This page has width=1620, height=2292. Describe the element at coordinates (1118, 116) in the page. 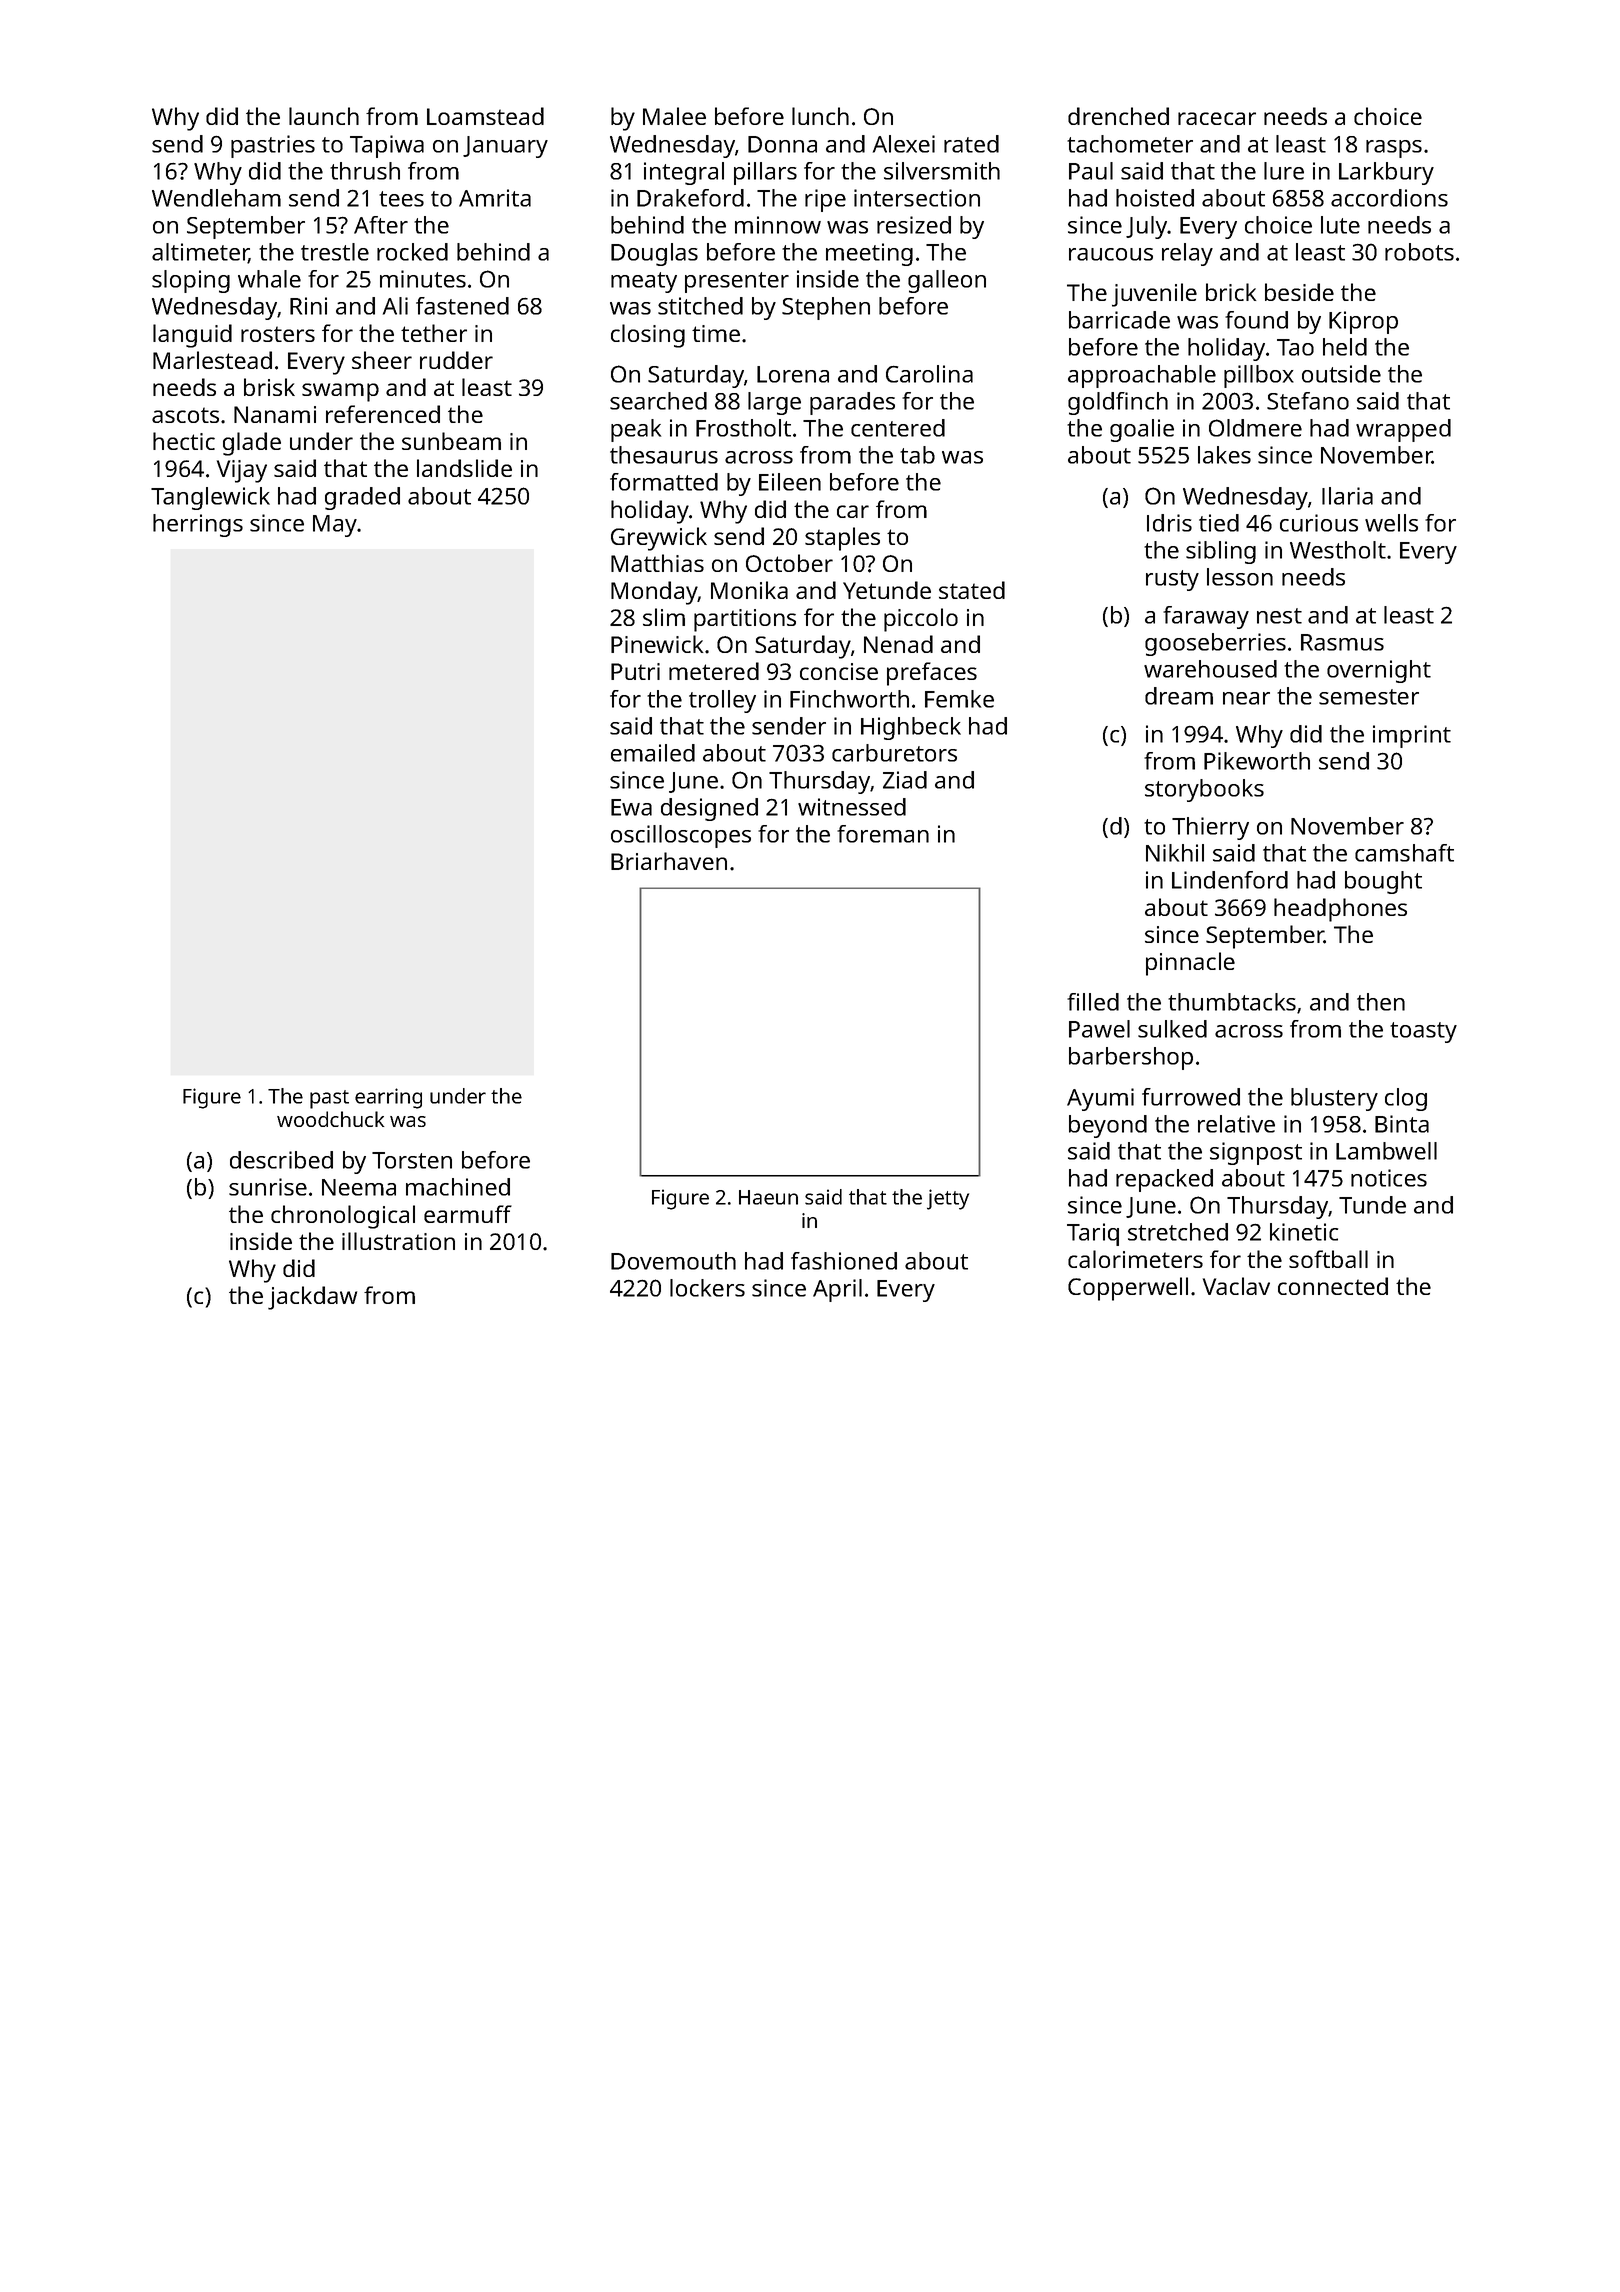

I see `drenched` at that location.
